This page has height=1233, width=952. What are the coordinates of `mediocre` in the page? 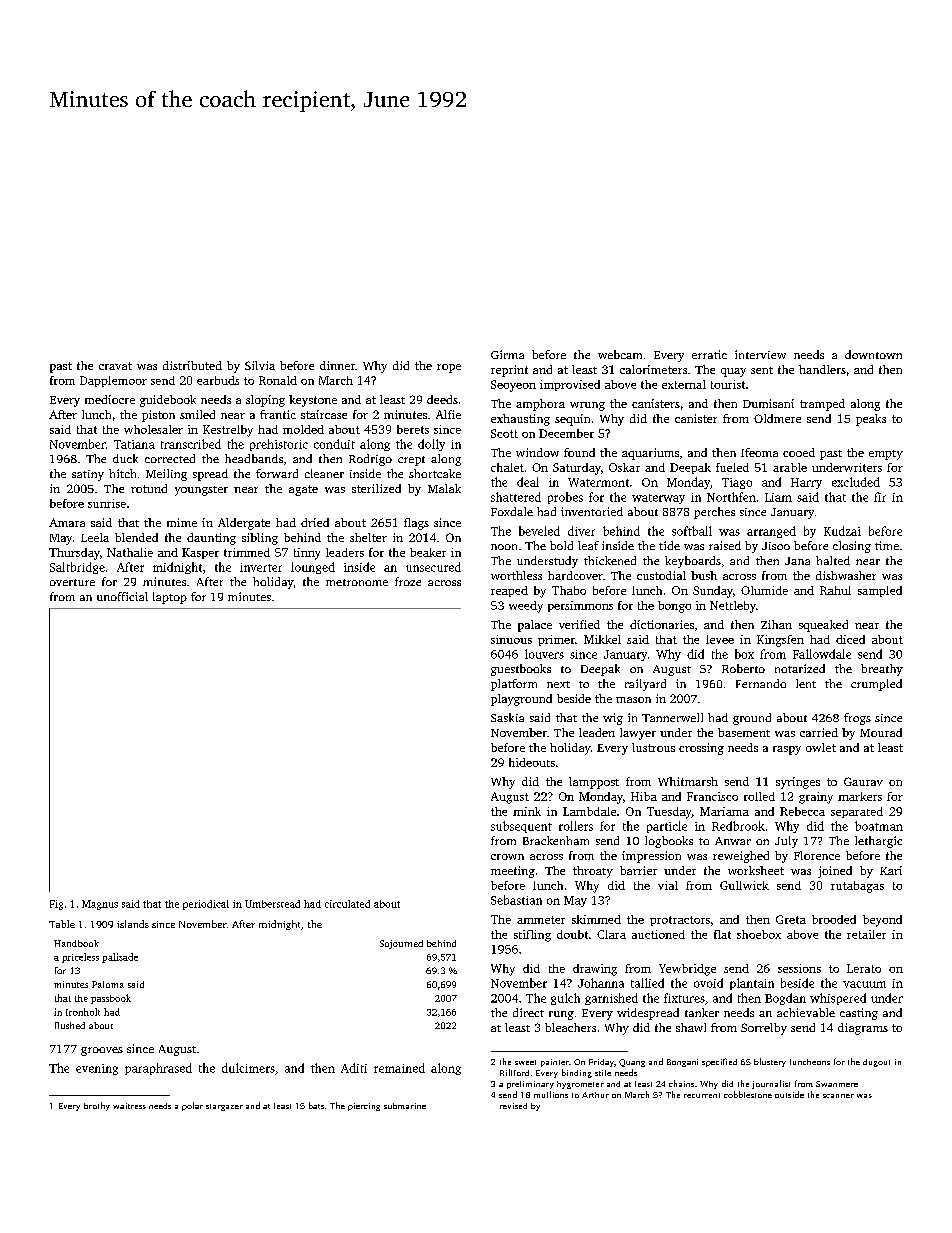 It's located at (110, 399).
